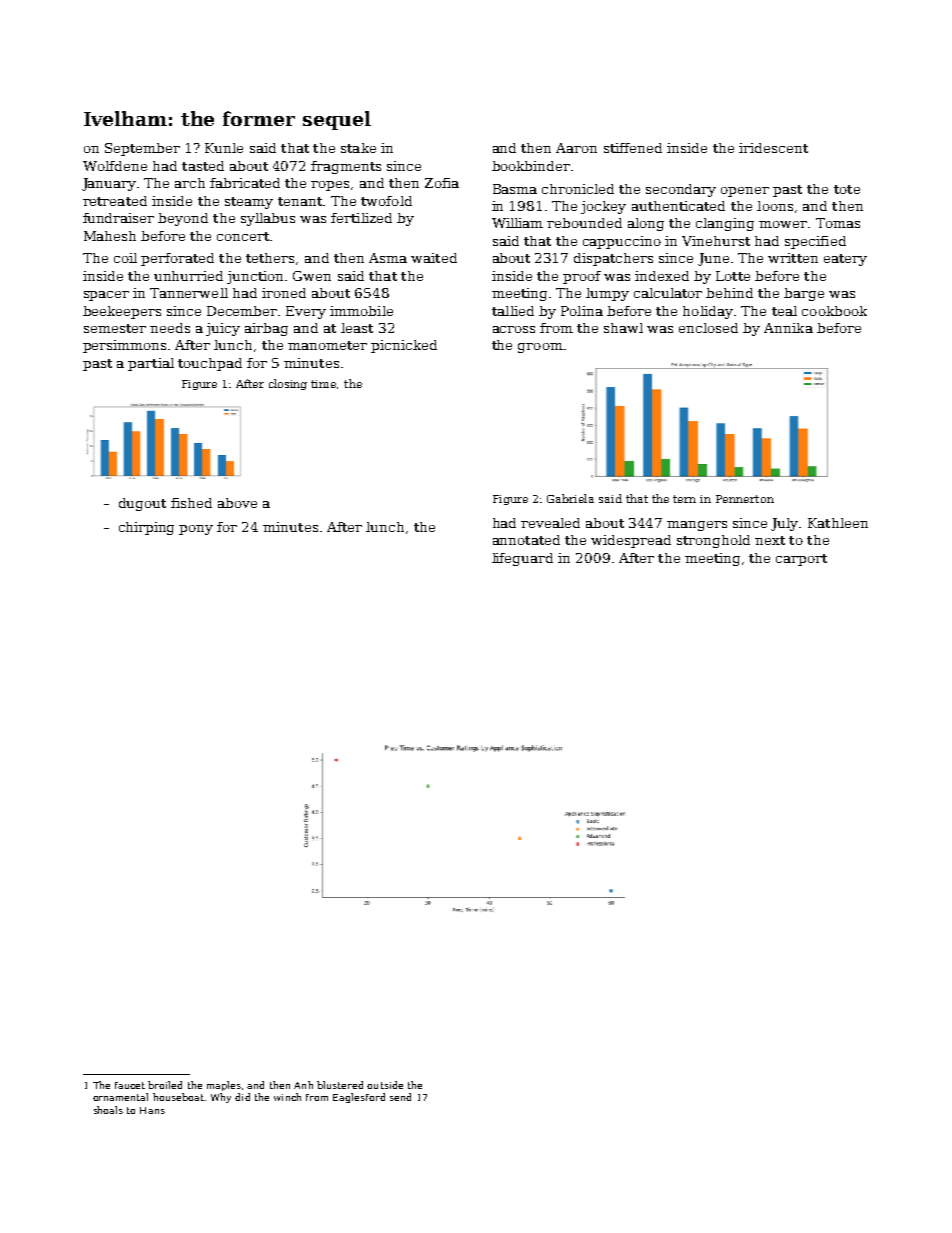 The width and height of the document is (952, 1233). What do you see at coordinates (517, 223) in the document?
I see `William` at bounding box center [517, 223].
